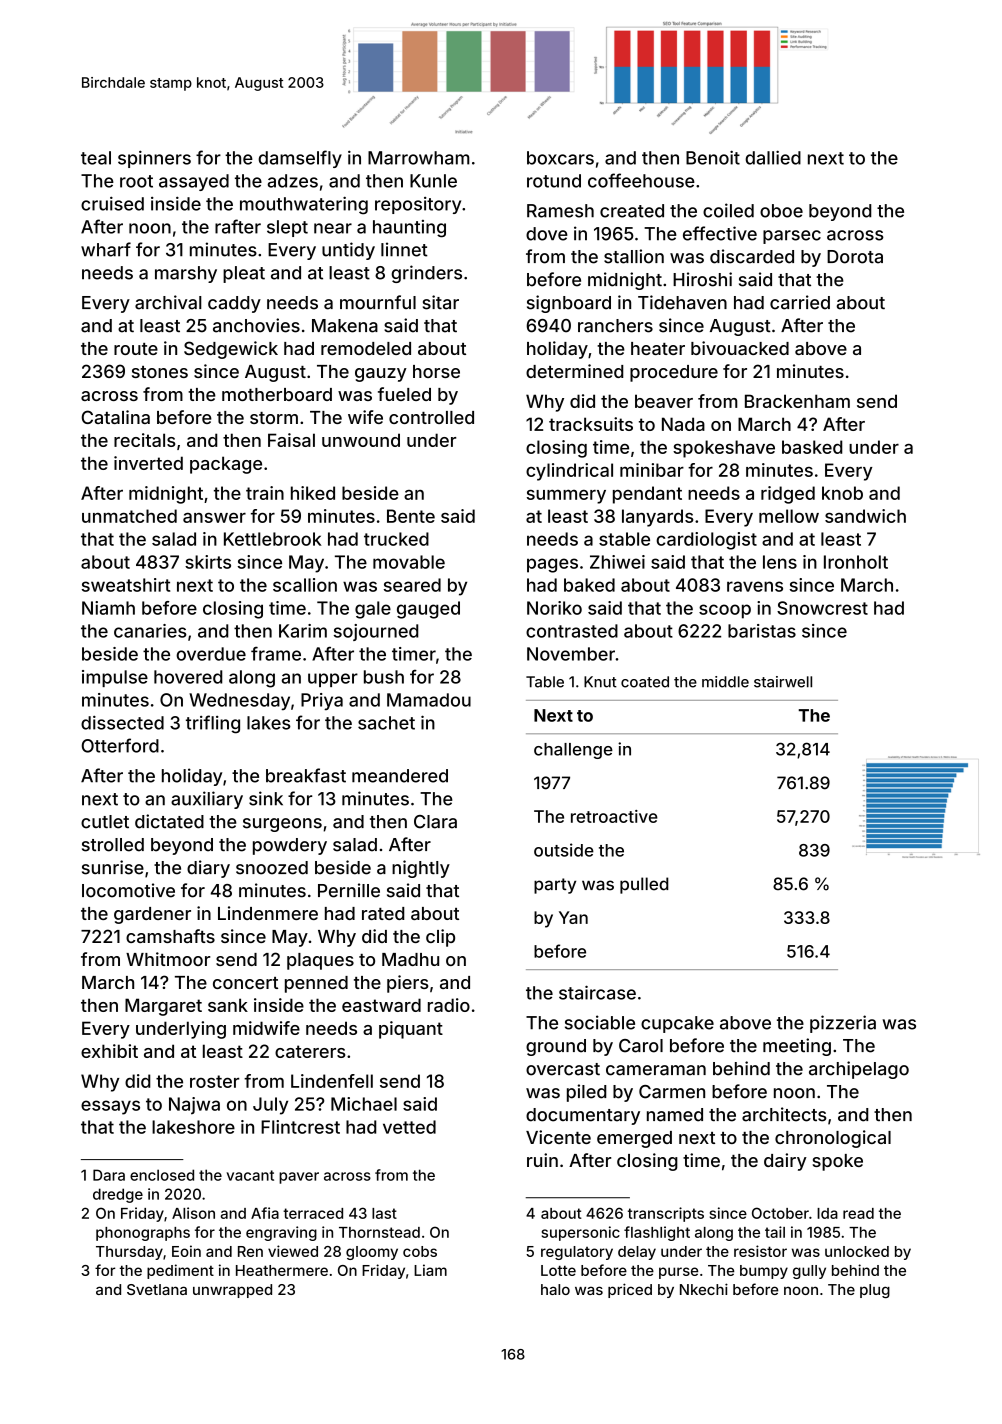  I want to click on ground, so click(556, 1047).
